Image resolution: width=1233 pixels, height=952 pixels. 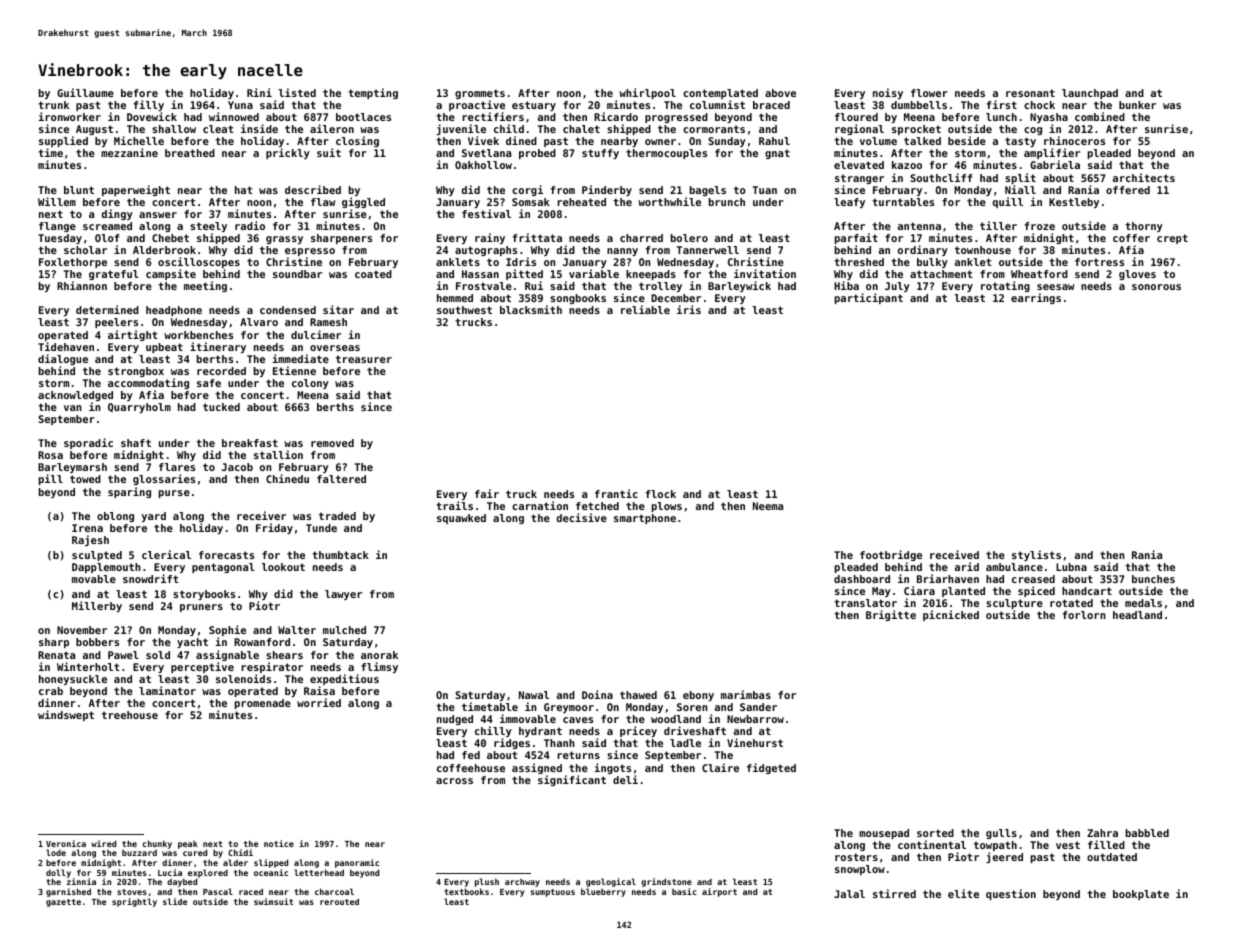 What do you see at coordinates (274, 528) in the screenshot?
I see `Friday` at bounding box center [274, 528].
